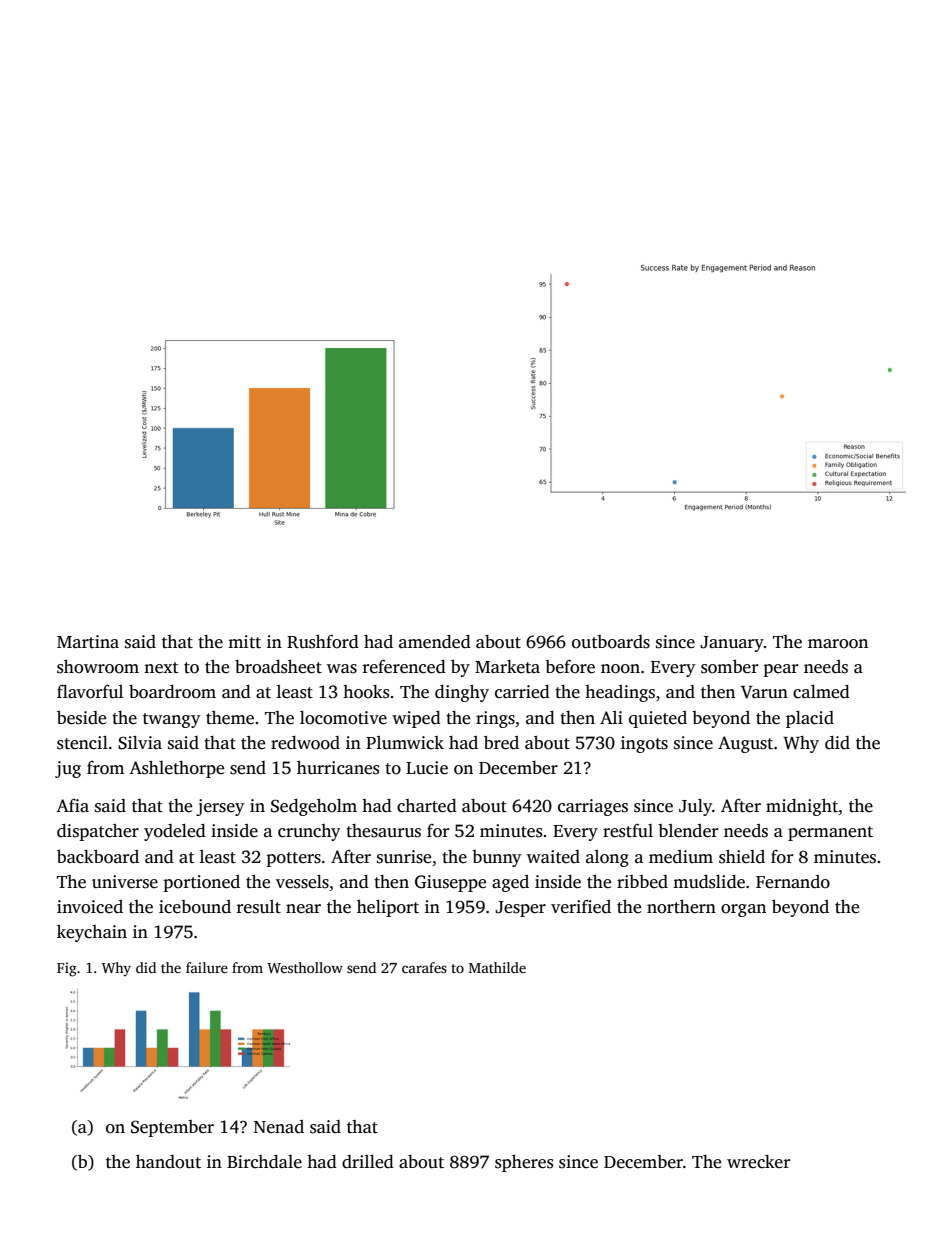 The image size is (952, 1233). Describe the element at coordinates (368, 1162) in the screenshot. I see `drilled` at that location.
